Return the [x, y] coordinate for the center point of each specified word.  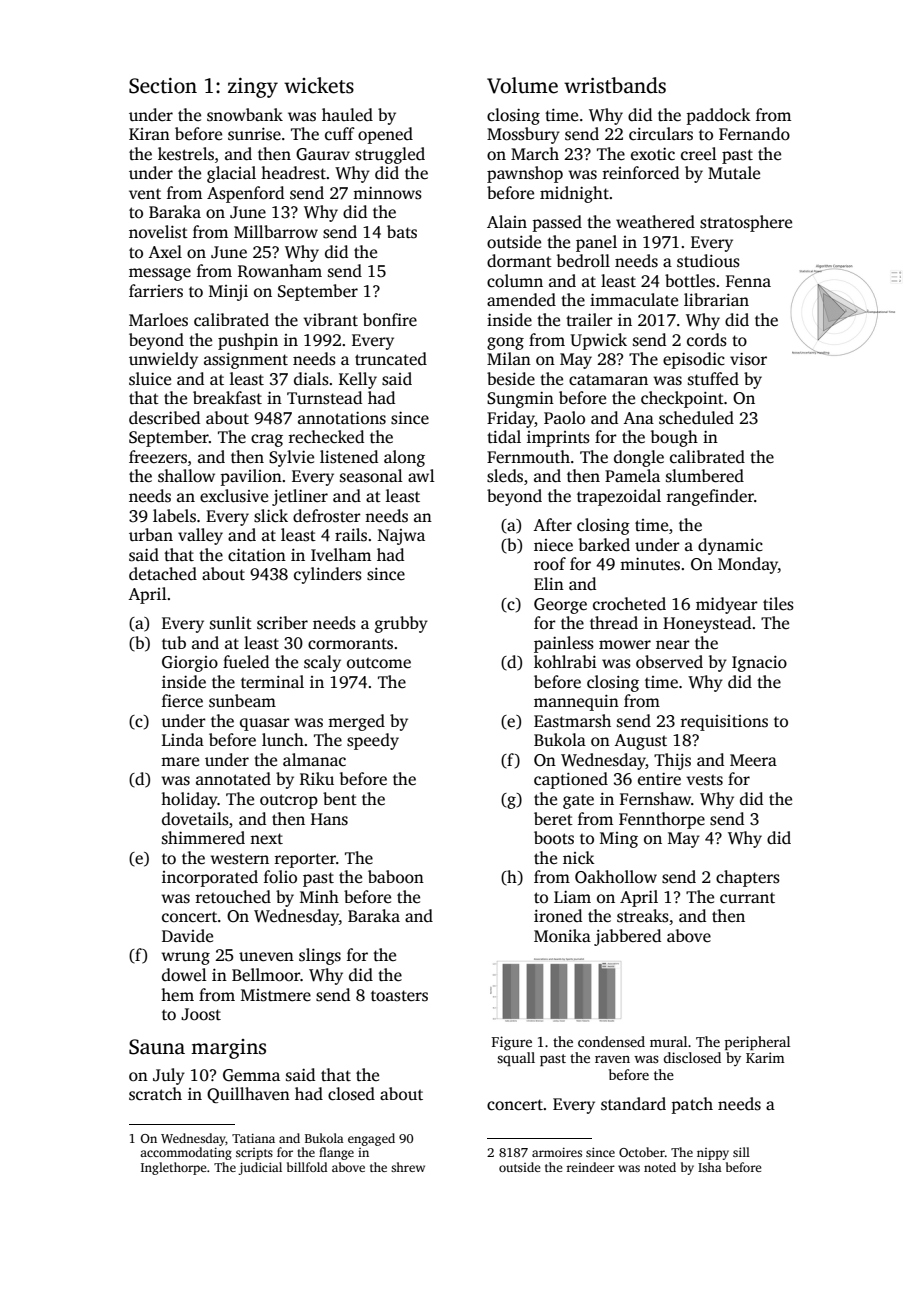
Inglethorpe [174, 1168]
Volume [522, 85]
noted [660, 1167]
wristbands [615, 85]
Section [163, 86]
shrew [408, 1167]
